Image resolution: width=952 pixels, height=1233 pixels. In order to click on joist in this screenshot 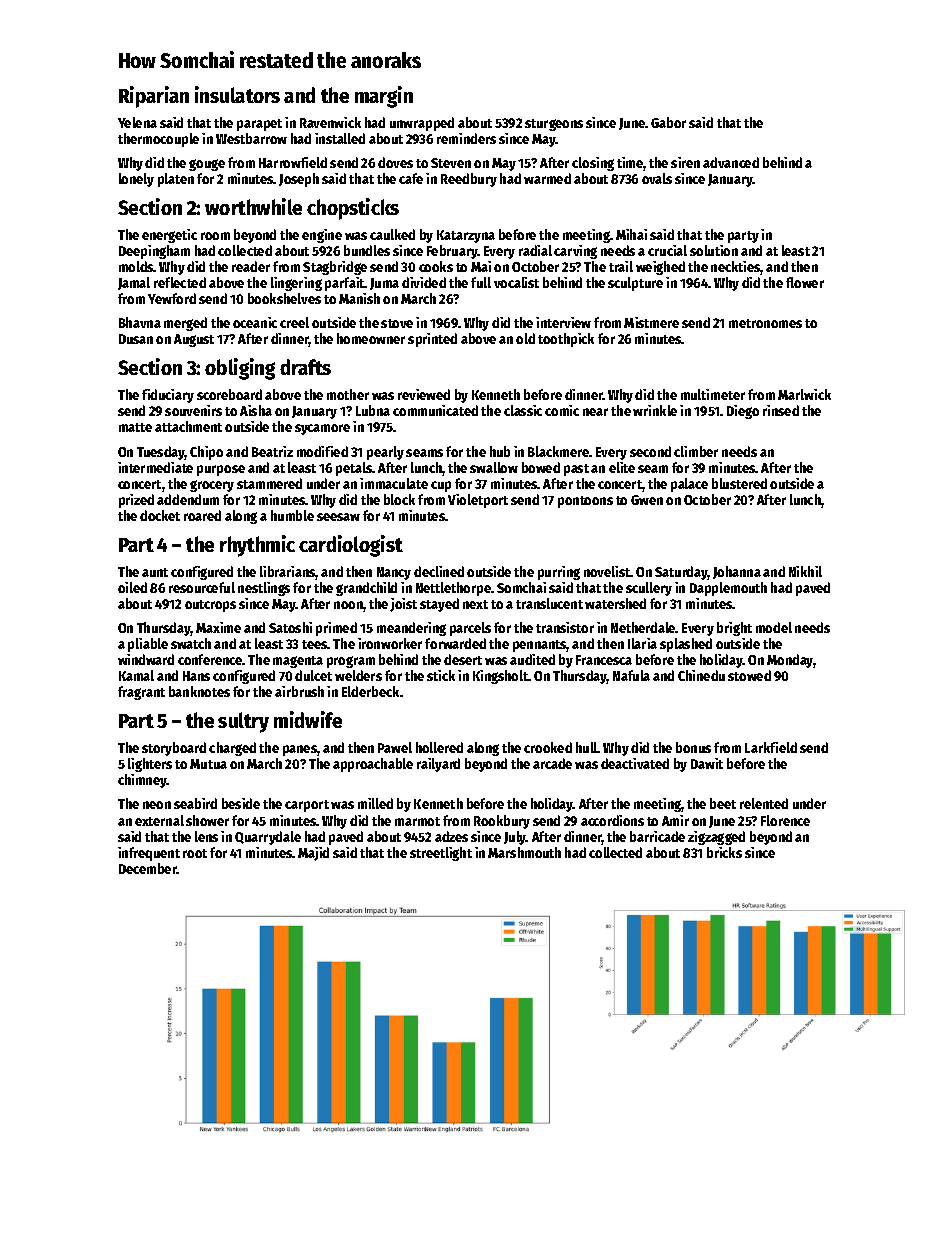, I will do `click(403, 605)`.
